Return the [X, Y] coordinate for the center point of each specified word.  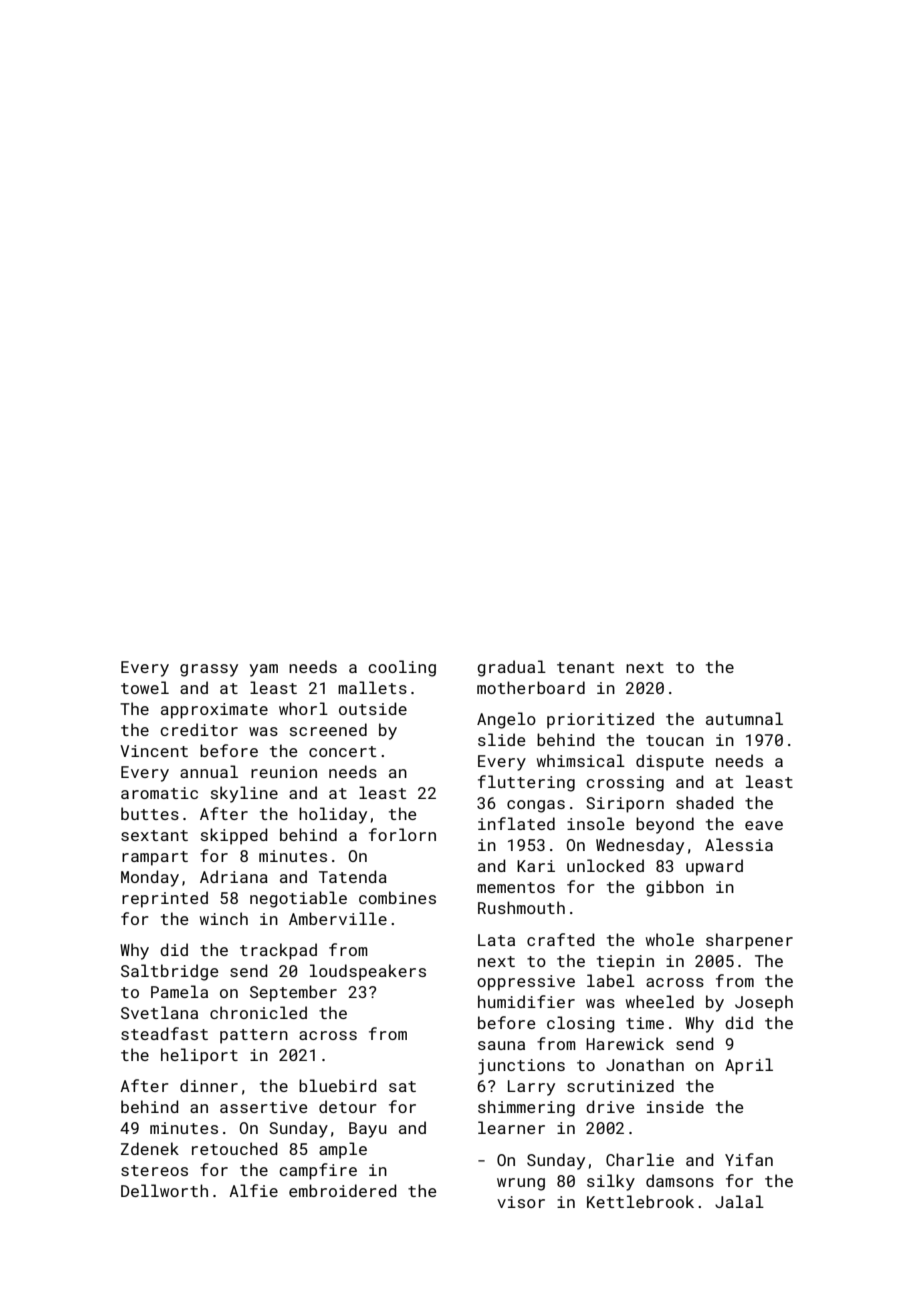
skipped [234, 836]
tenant [585, 667]
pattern [254, 1036]
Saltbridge [169, 972]
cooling [402, 668]
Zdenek [150, 1148]
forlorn [402, 834]
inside [675, 1106]
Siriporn [625, 805]
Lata [496, 940]
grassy [209, 670]
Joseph [764, 1003]
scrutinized [620, 1085]
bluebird [338, 1085]
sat [402, 1086]
